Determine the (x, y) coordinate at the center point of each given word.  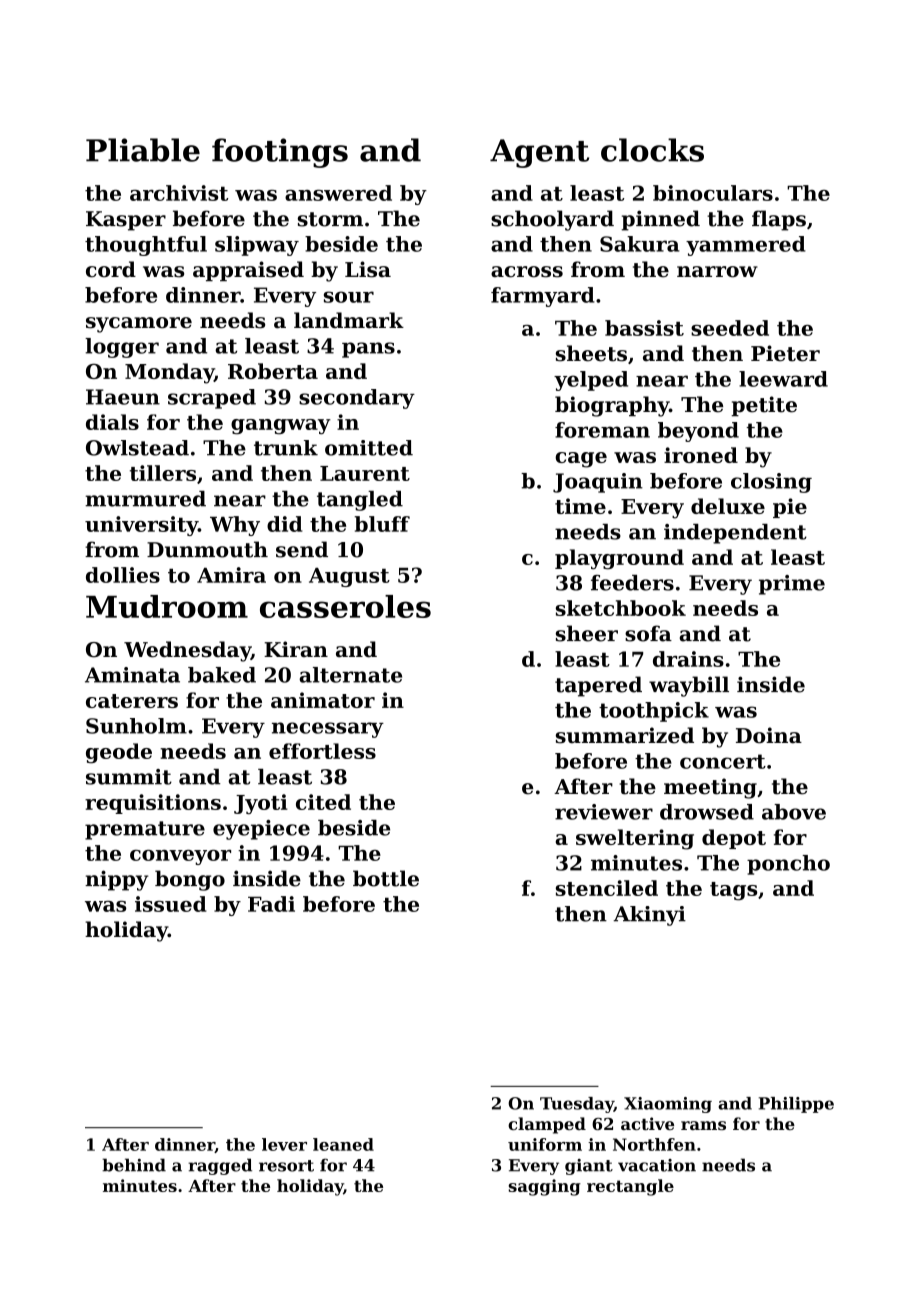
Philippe (796, 1105)
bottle (386, 878)
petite (764, 406)
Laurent (365, 473)
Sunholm (136, 726)
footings (280, 153)
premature (145, 830)
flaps (779, 220)
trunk (286, 448)
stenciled (607, 888)
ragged (220, 1166)
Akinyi (649, 916)
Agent (539, 153)
